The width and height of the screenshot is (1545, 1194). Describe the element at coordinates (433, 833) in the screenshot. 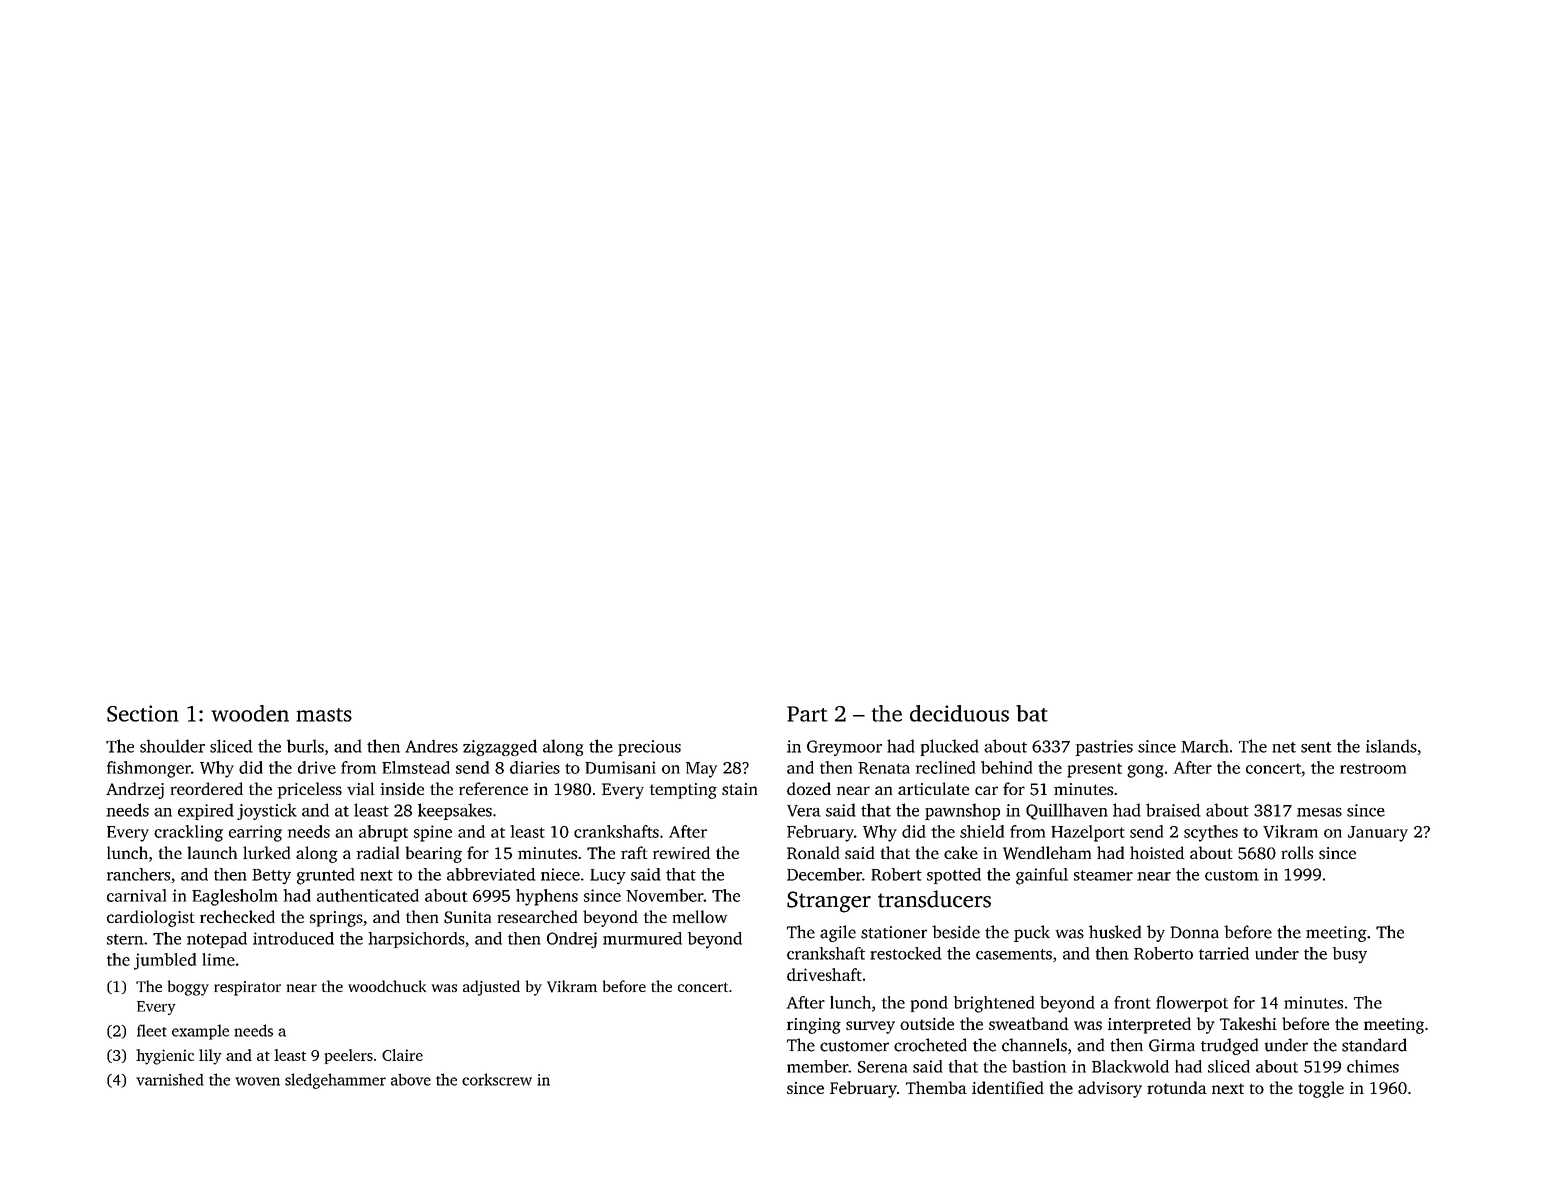

I see `spine` at that location.
